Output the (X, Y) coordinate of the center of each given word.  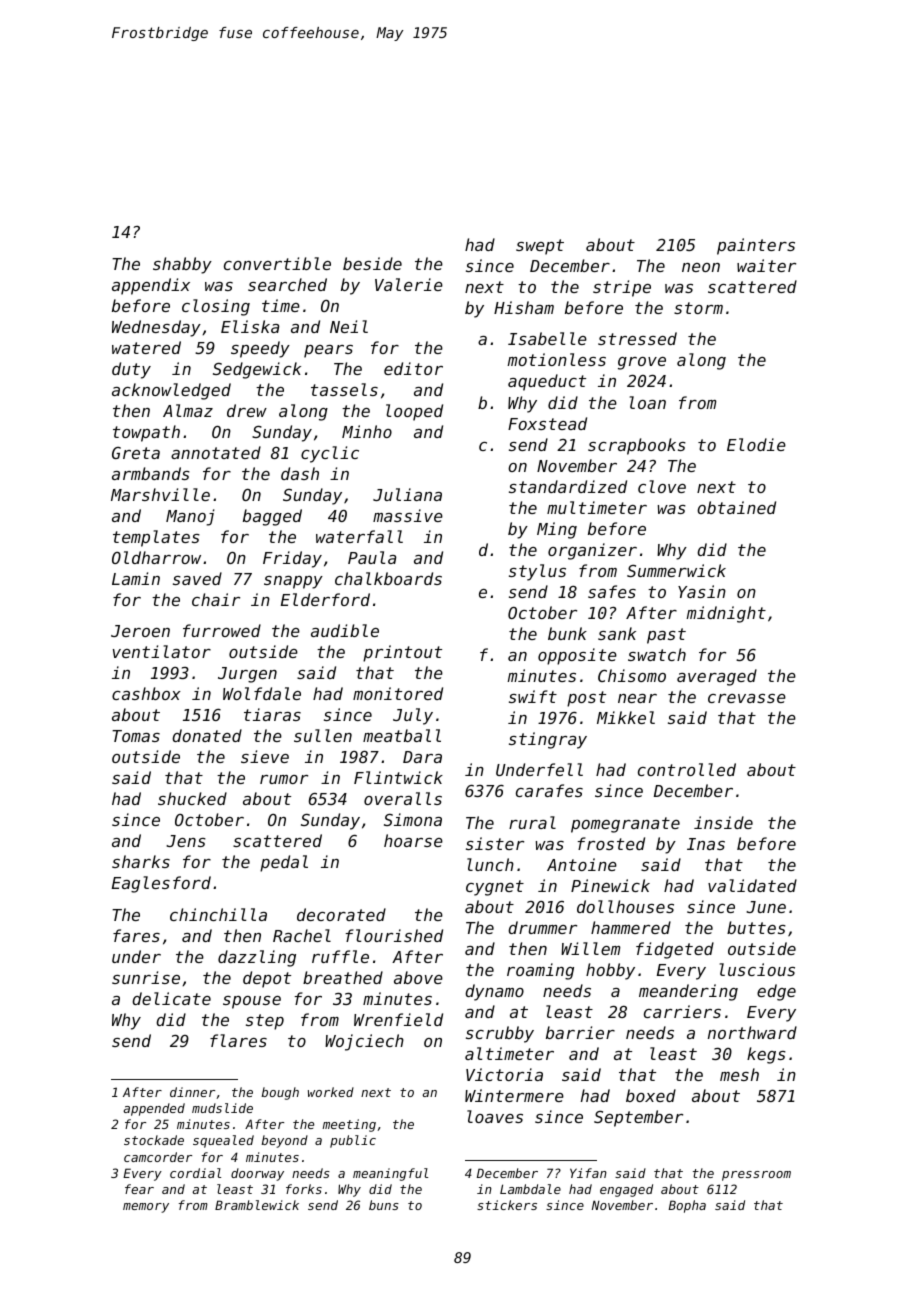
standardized (568, 486)
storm (698, 308)
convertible (277, 263)
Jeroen (140, 631)
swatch (657, 654)
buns (384, 1205)
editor (413, 368)
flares (238, 1040)
